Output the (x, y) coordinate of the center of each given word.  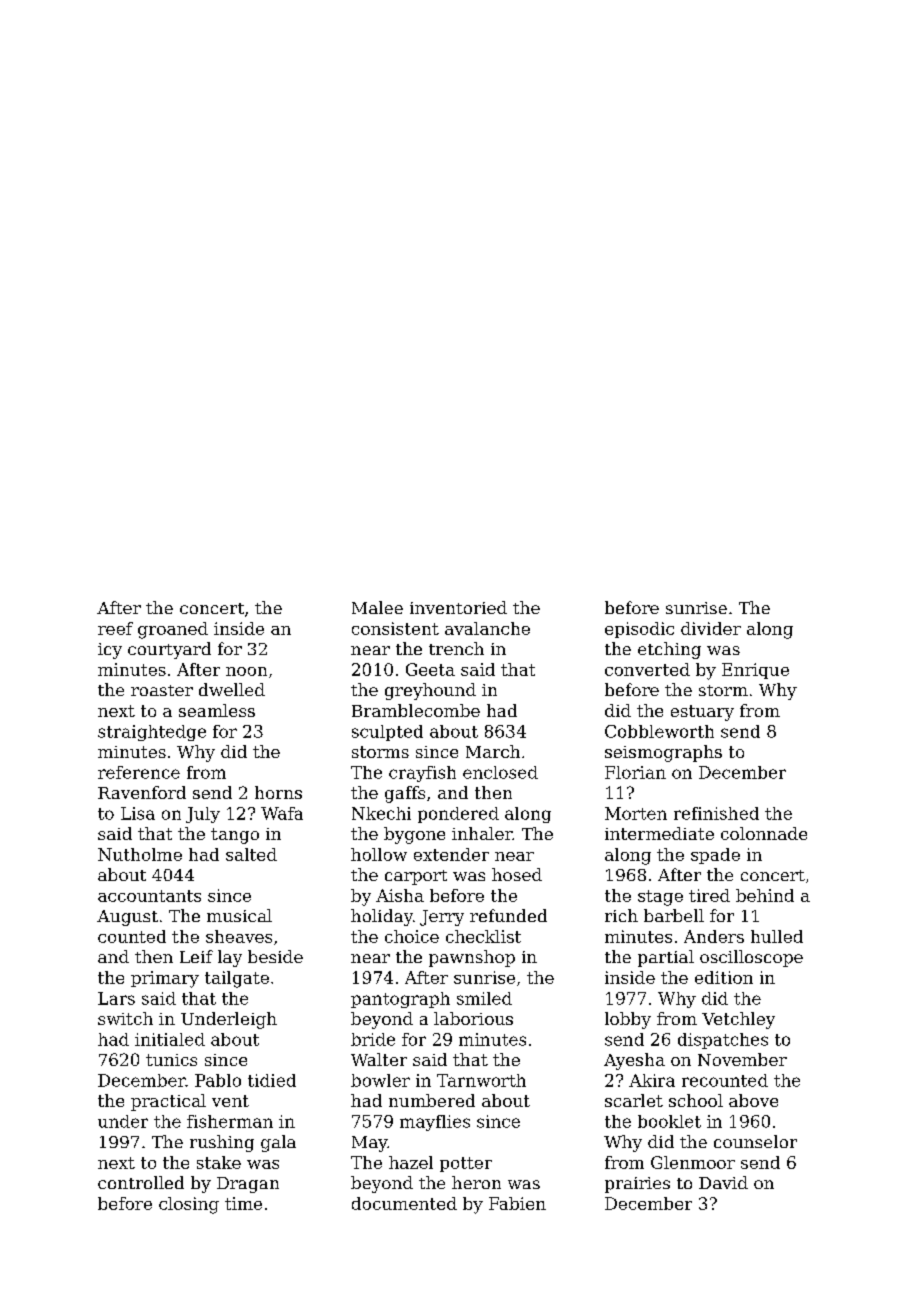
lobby (628, 1020)
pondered (458, 815)
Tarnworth (481, 1080)
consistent (395, 628)
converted (647, 669)
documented (404, 1203)
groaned (173, 630)
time (243, 1203)
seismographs (663, 753)
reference (139, 772)
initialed (170, 1039)
